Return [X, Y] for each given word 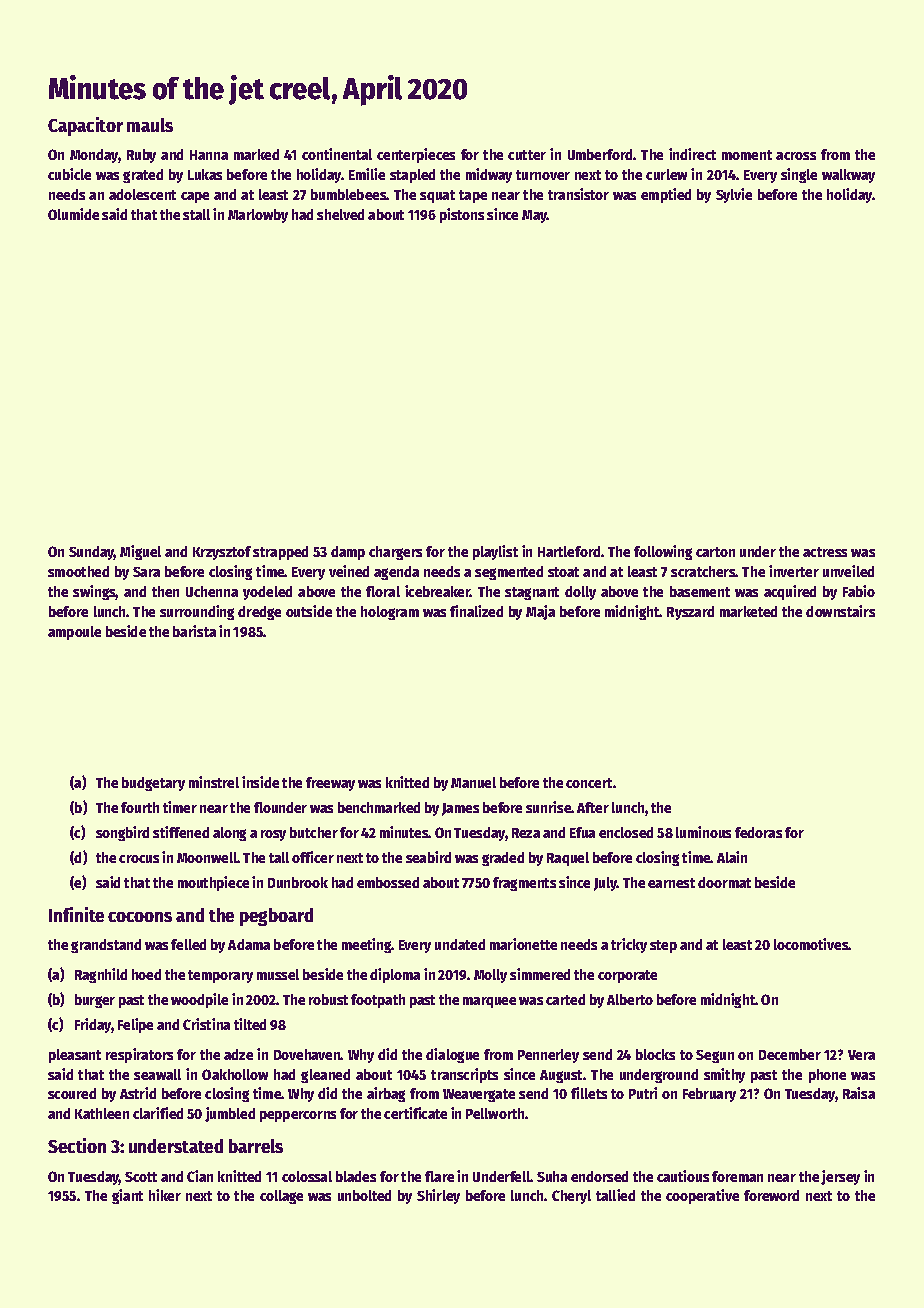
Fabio [859, 591]
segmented [509, 573]
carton [715, 552]
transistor [578, 194]
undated [460, 944]
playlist [495, 552]
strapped [280, 553]
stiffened [181, 832]
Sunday [91, 553]
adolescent [142, 194]
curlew [666, 174]
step [663, 946]
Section [77, 1145]
